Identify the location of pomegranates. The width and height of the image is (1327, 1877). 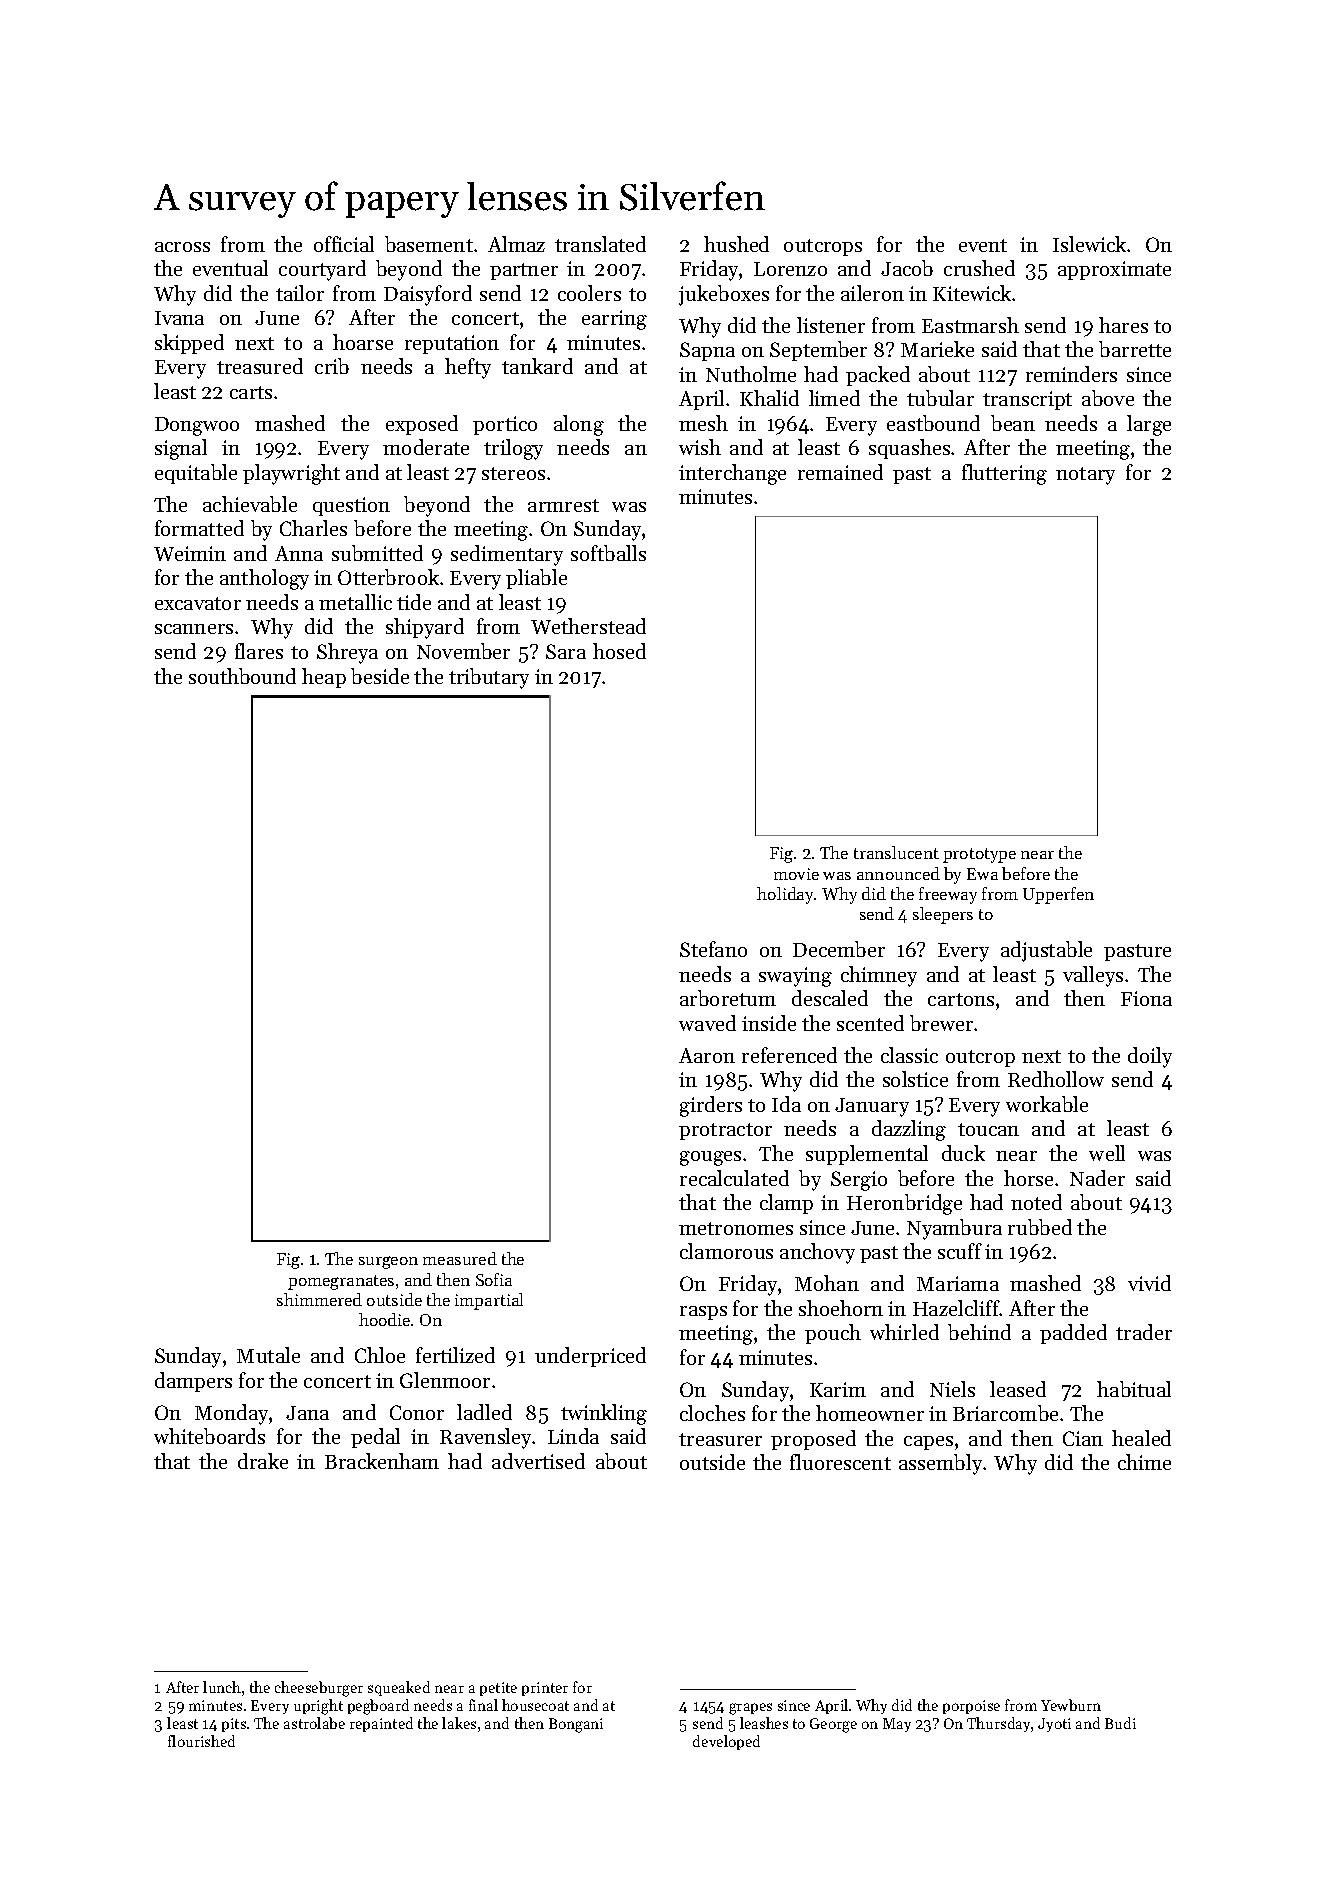
(341, 1282).
